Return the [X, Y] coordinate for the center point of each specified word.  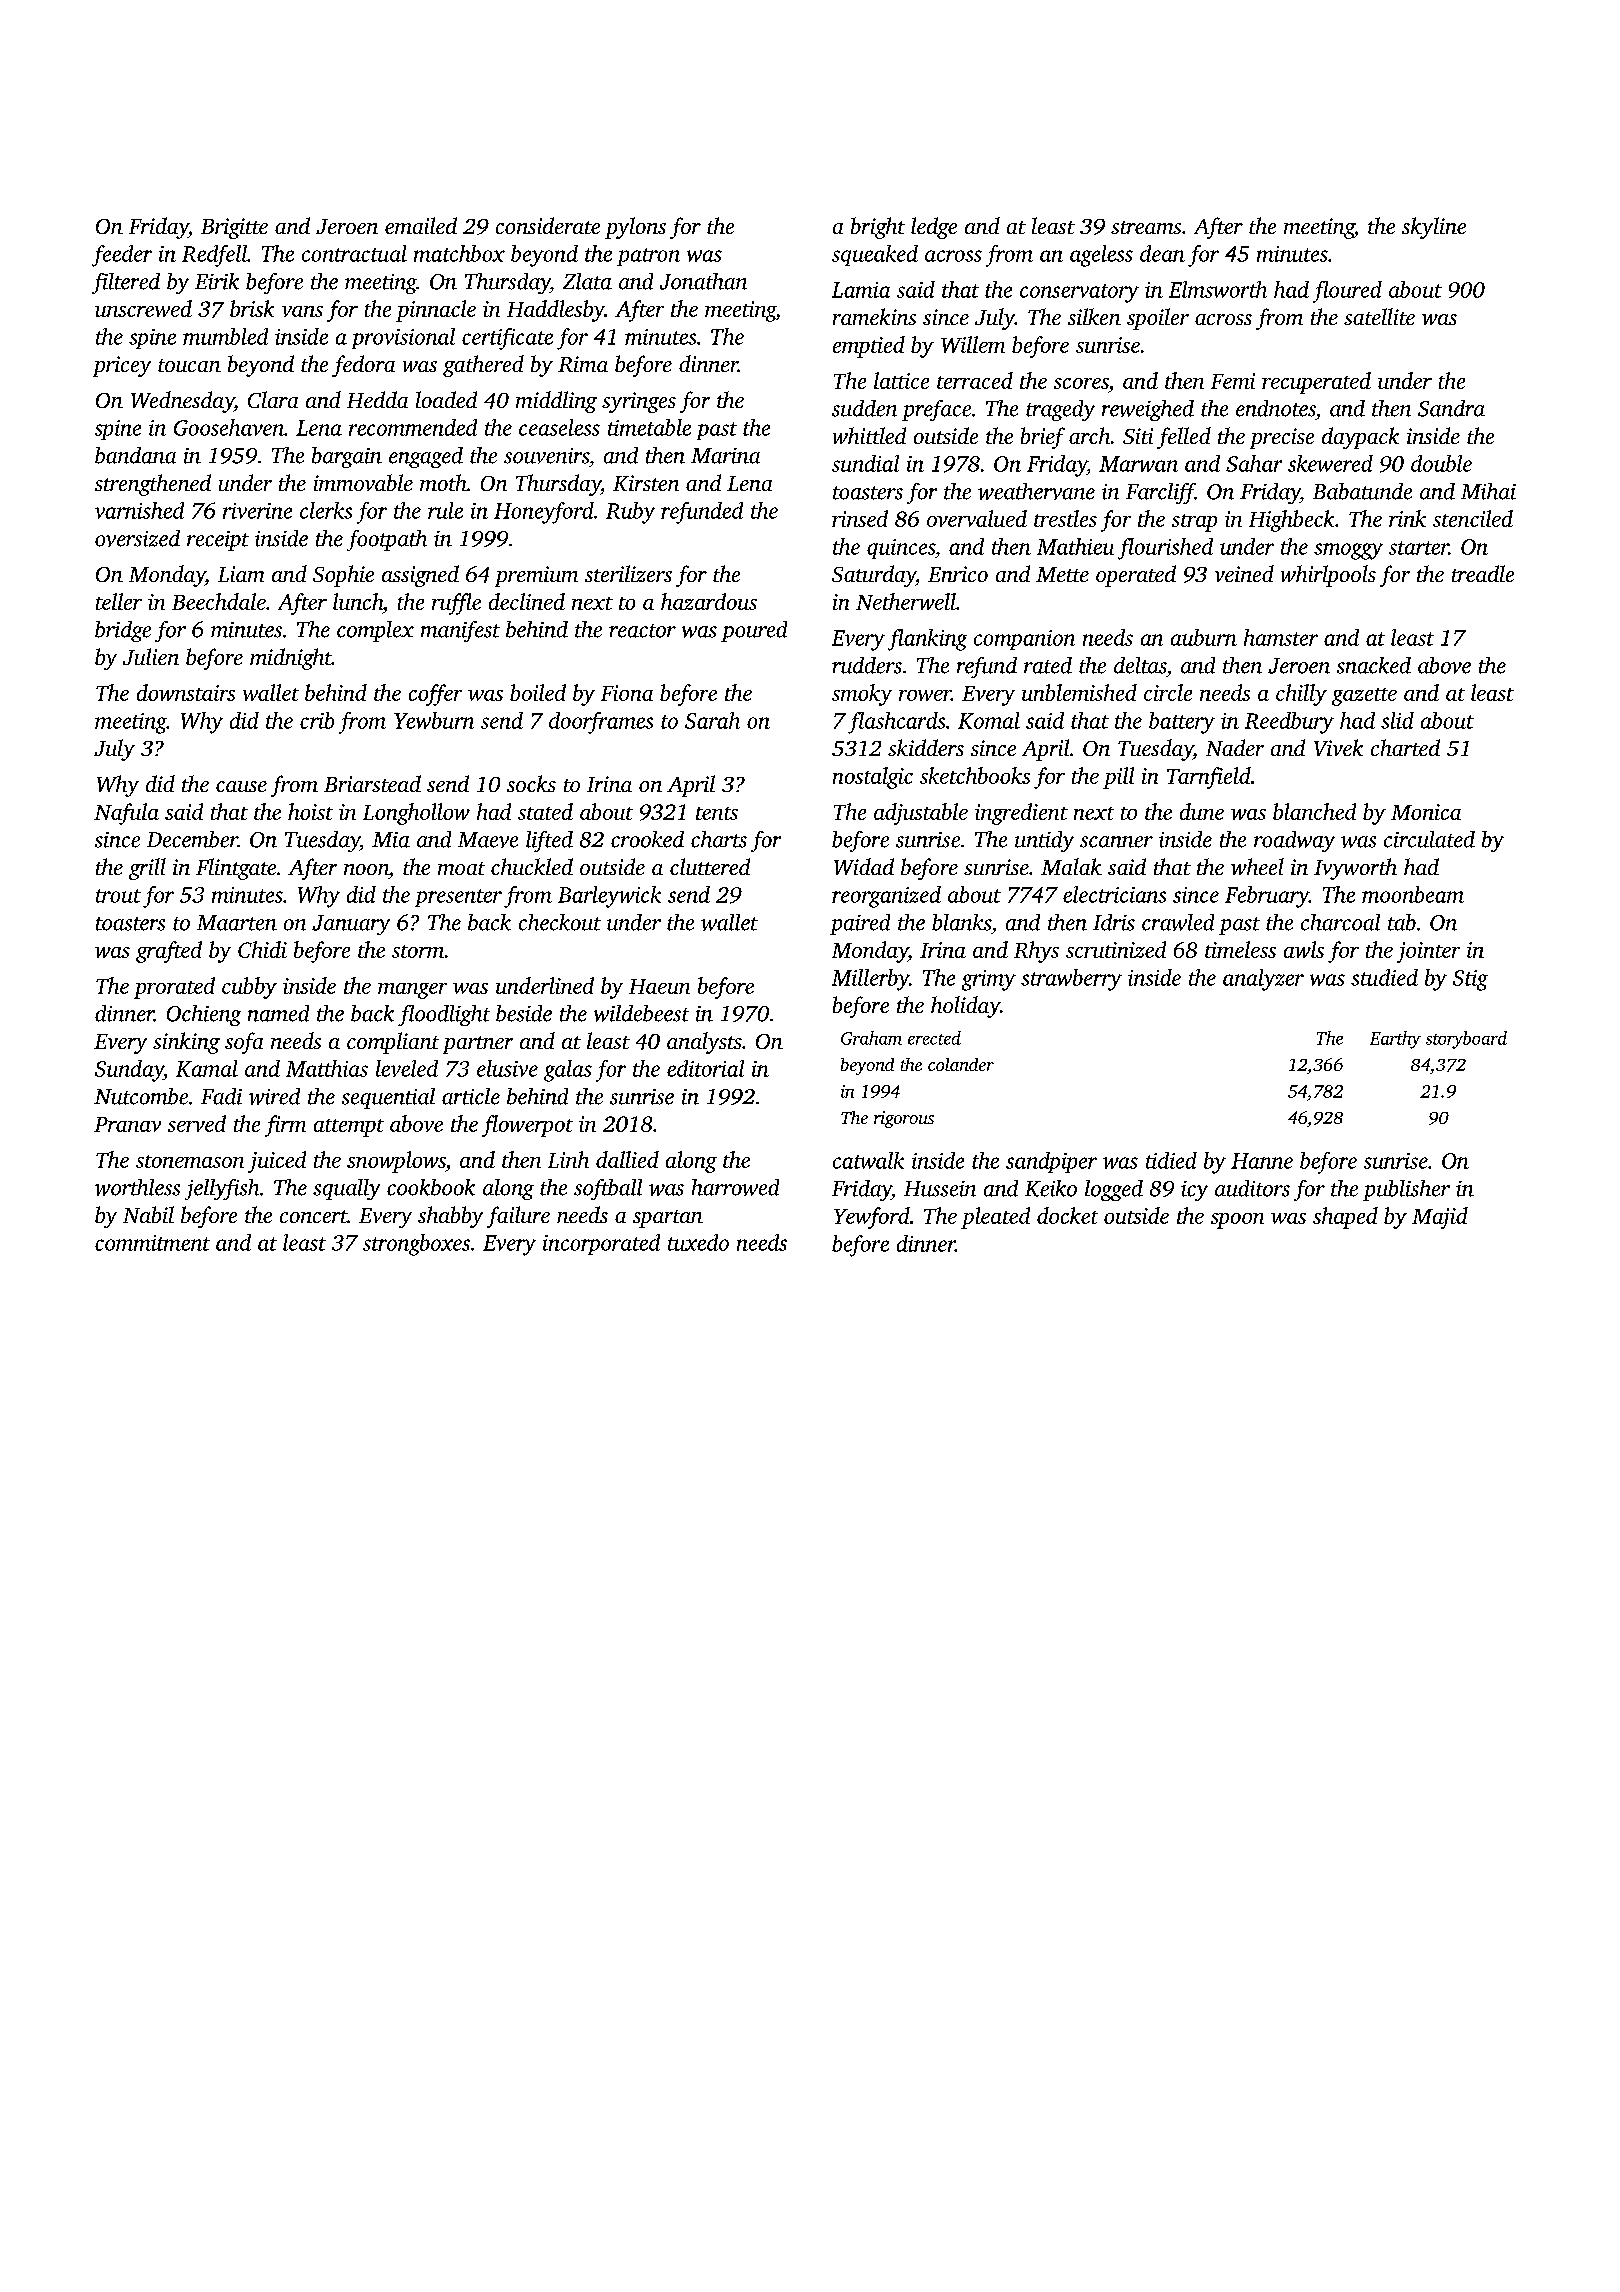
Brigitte [234, 228]
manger [412, 991]
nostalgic [873, 778]
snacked [1374, 665]
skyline [1434, 228]
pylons [635, 228]
